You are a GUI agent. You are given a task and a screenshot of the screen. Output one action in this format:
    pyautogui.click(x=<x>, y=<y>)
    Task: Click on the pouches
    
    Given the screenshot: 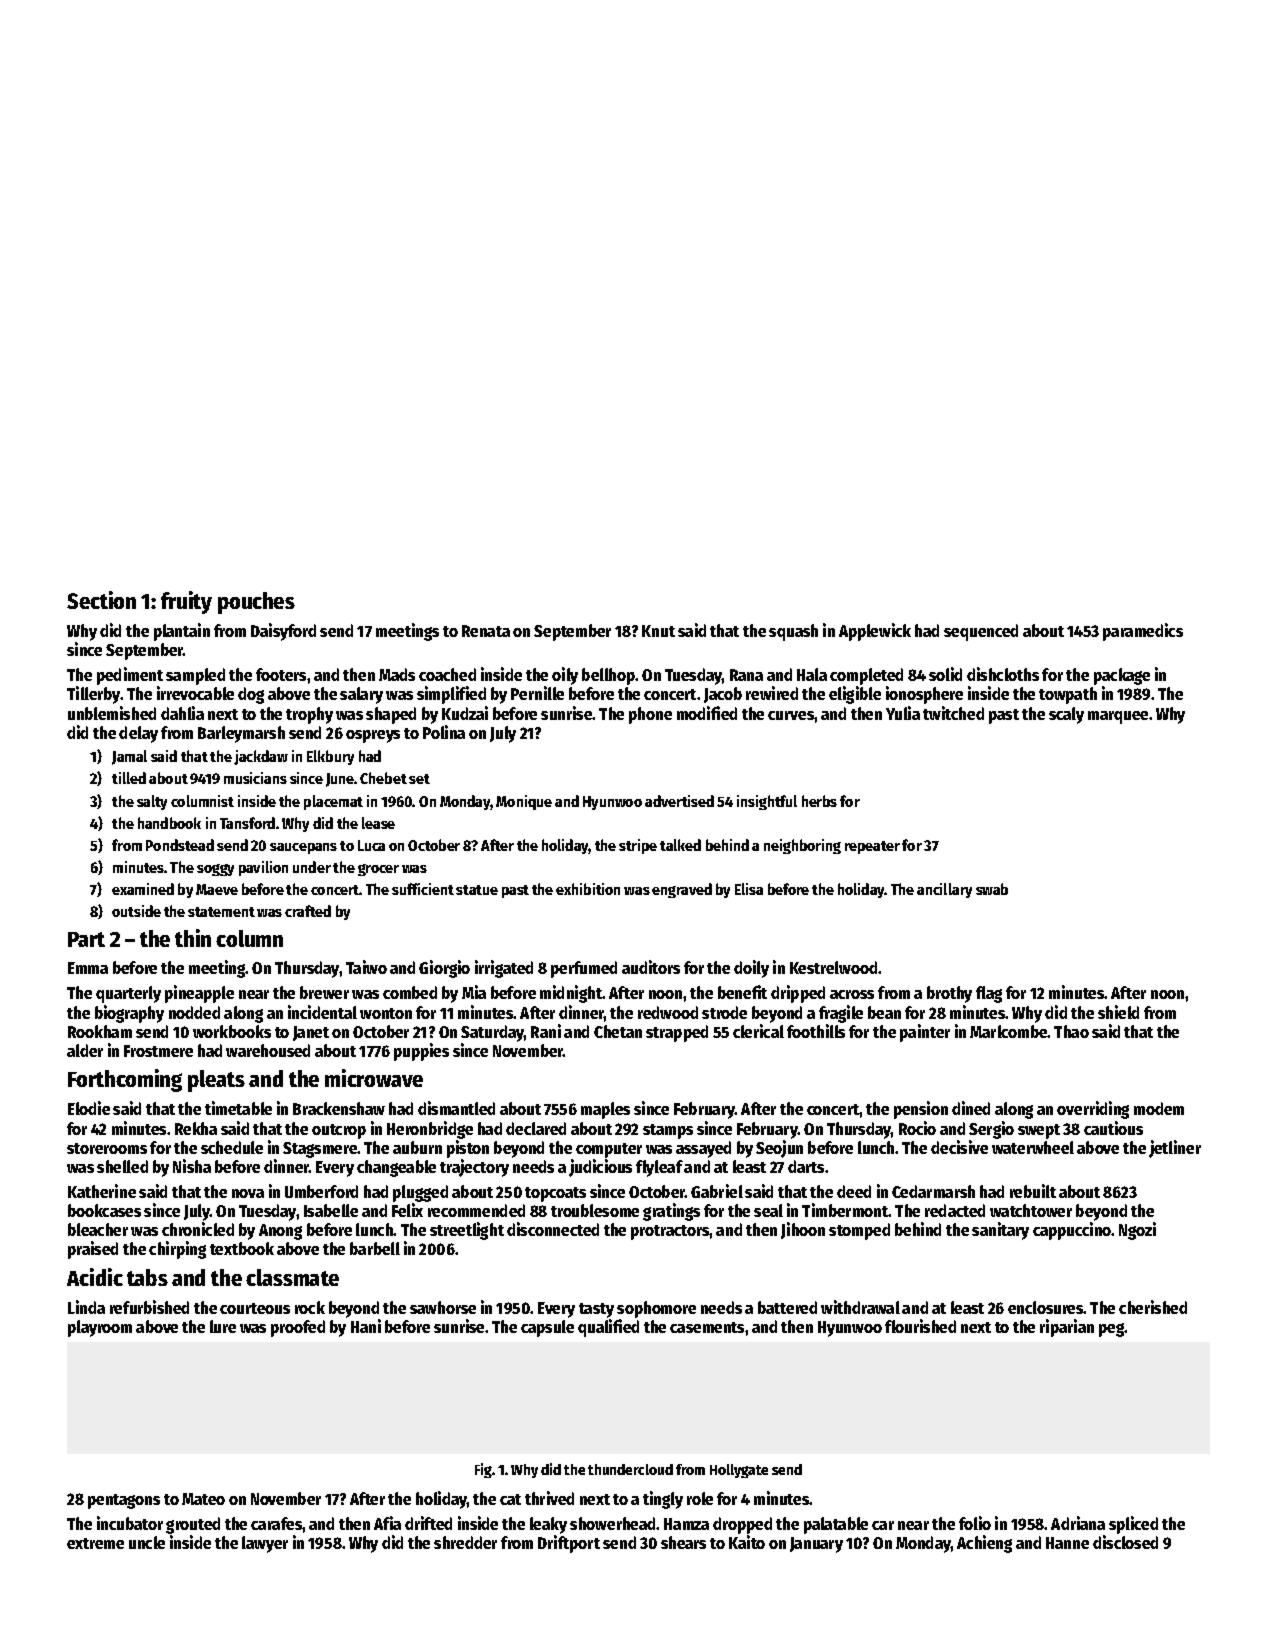 What is the action you would take?
    pyautogui.click(x=256, y=603)
